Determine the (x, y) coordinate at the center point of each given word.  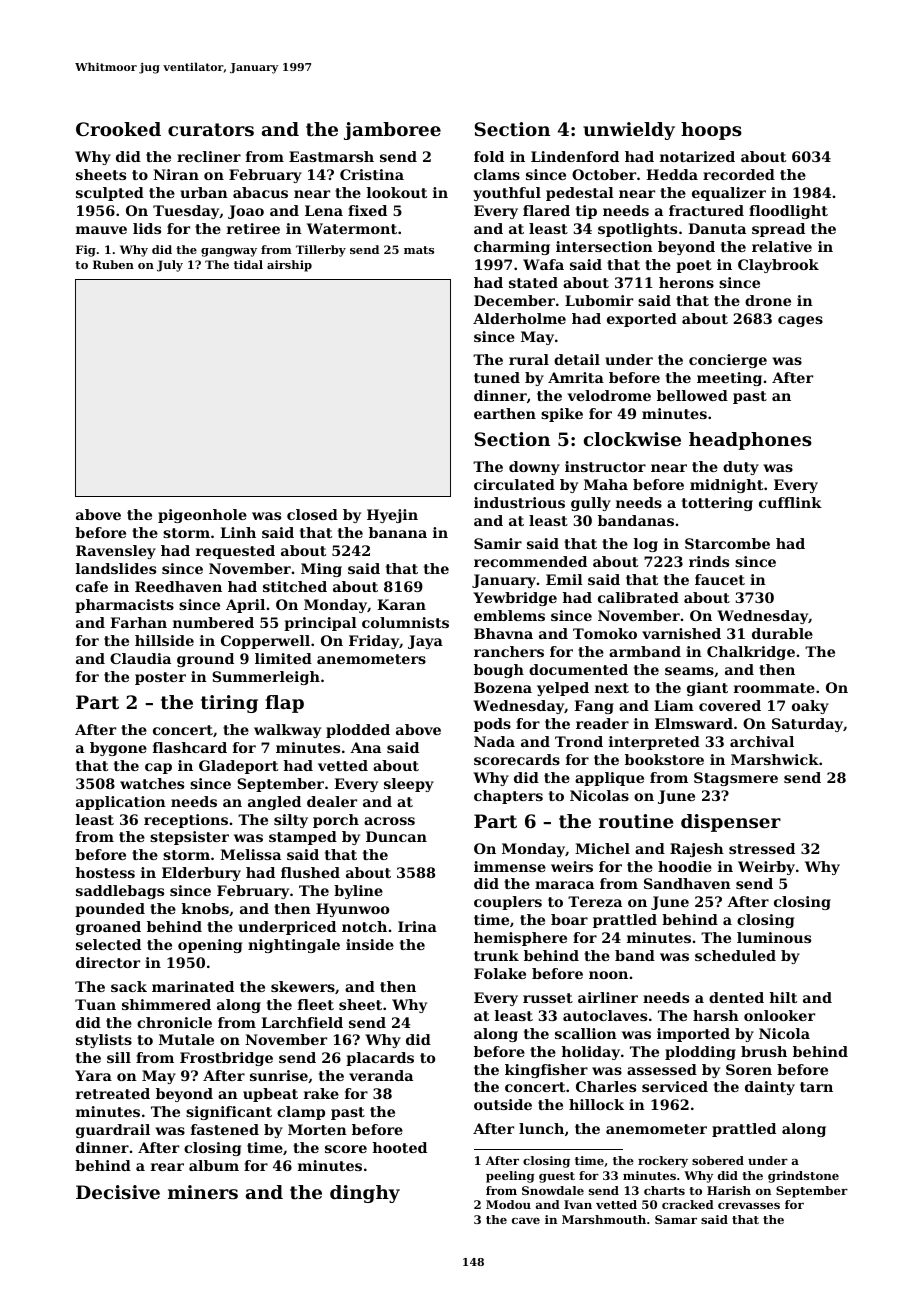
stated (533, 282)
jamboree (392, 131)
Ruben (113, 264)
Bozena (503, 687)
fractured (706, 210)
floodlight (788, 212)
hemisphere (520, 939)
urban (204, 192)
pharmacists (124, 606)
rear (167, 1167)
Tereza (595, 901)
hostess (105, 872)
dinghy (365, 1194)
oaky (810, 707)
